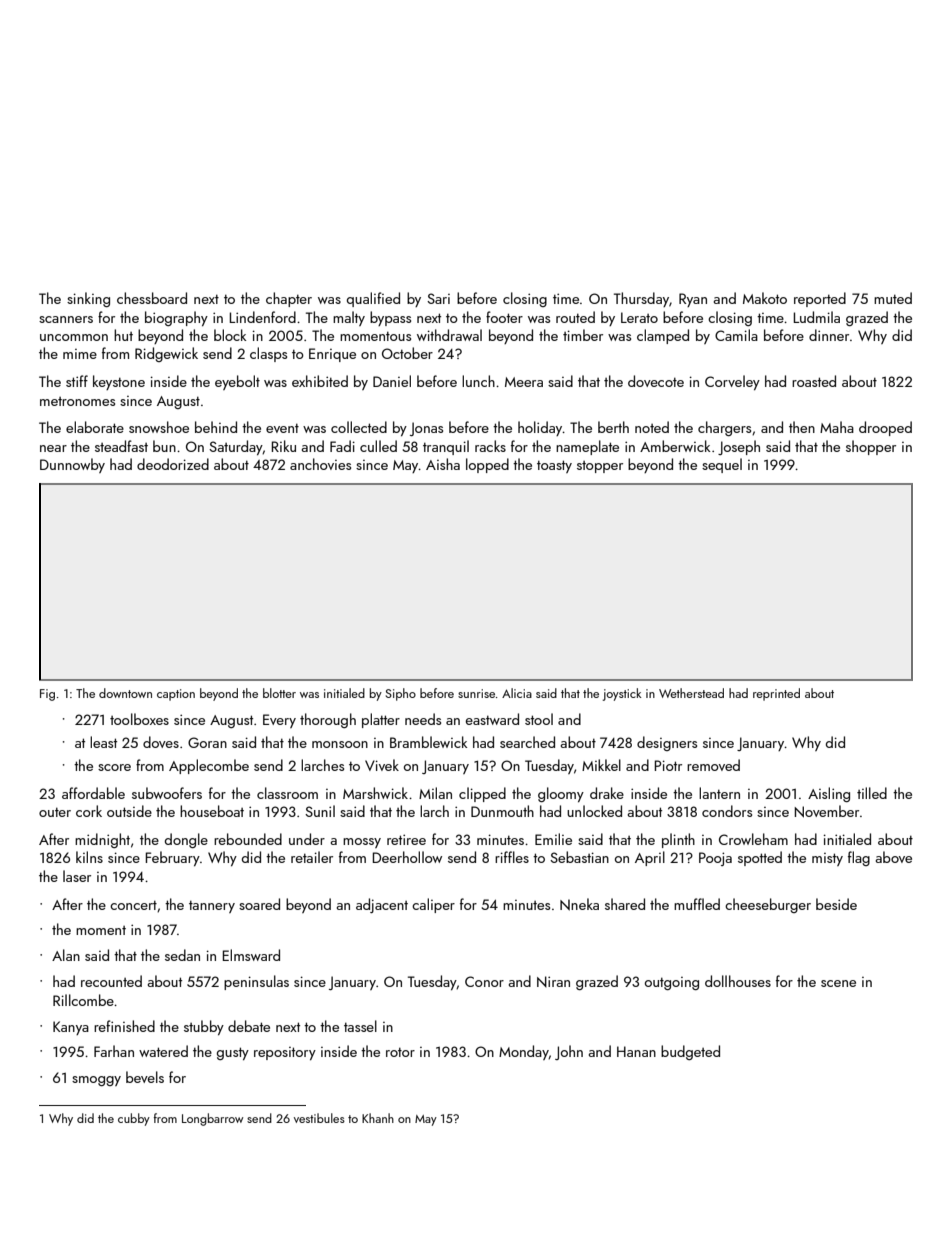  What do you see at coordinates (152, 298) in the document?
I see `chessboard` at bounding box center [152, 298].
